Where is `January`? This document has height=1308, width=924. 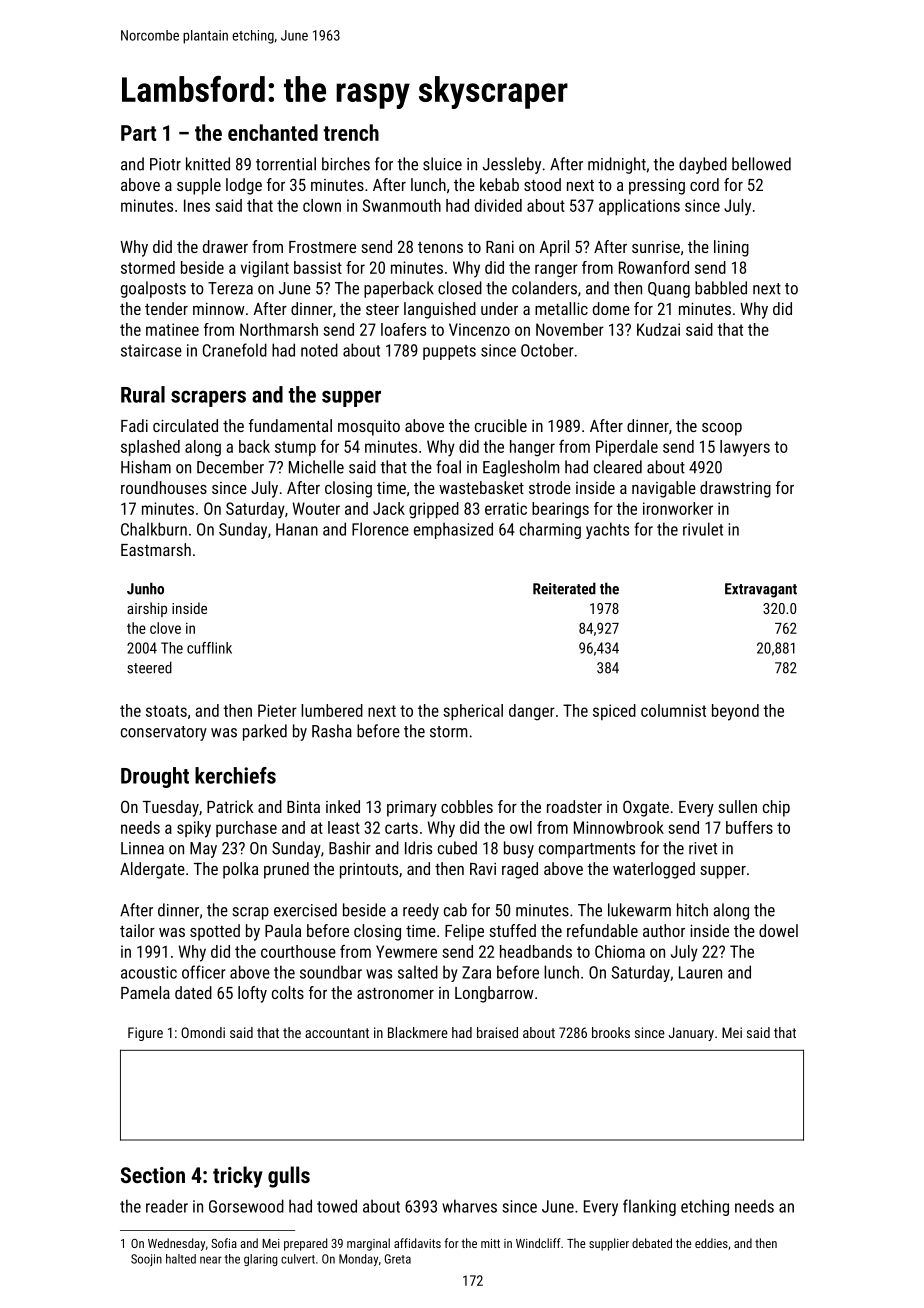 January is located at coordinates (691, 1034).
